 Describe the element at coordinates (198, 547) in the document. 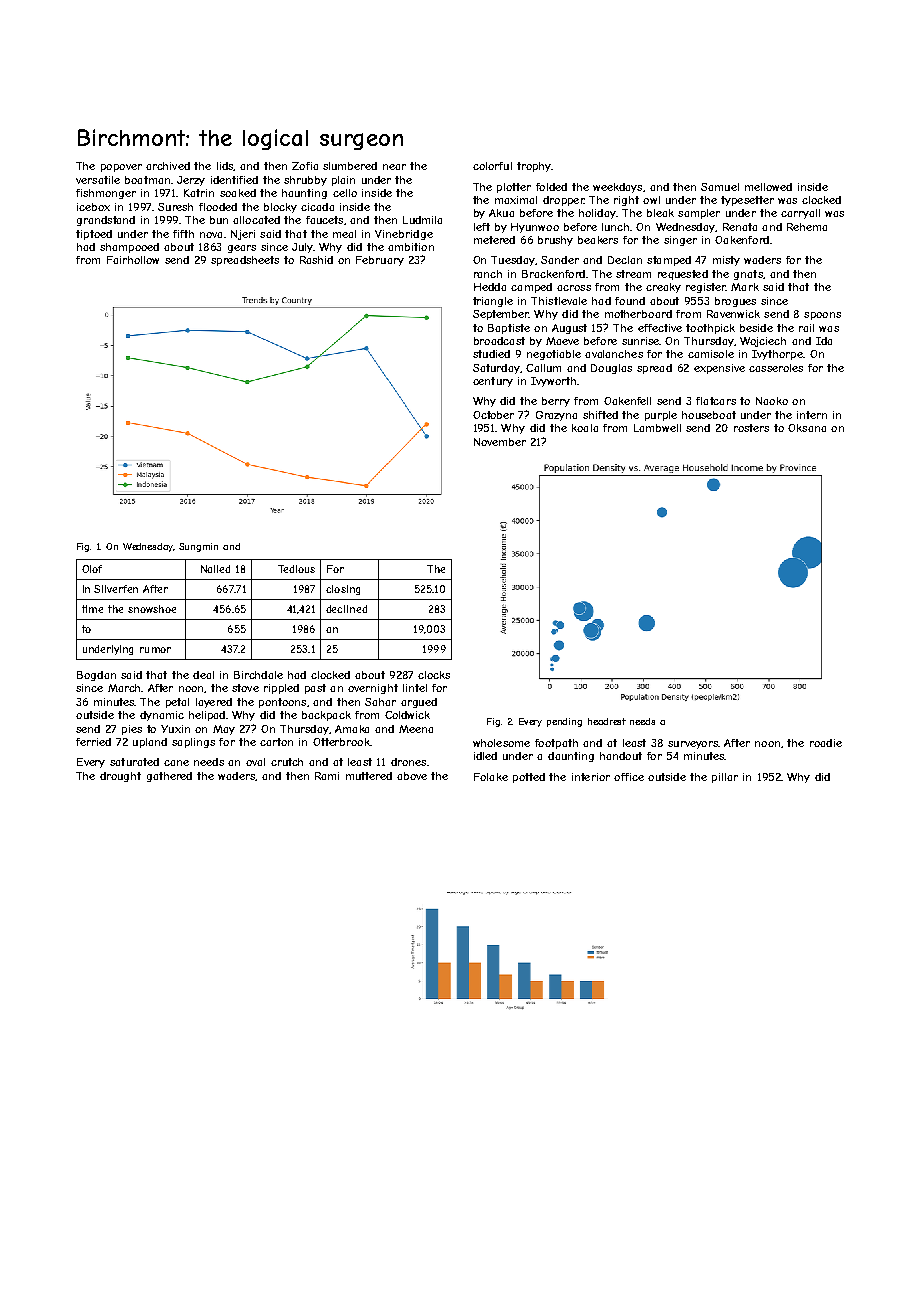

I see `Sungmin` at that location.
